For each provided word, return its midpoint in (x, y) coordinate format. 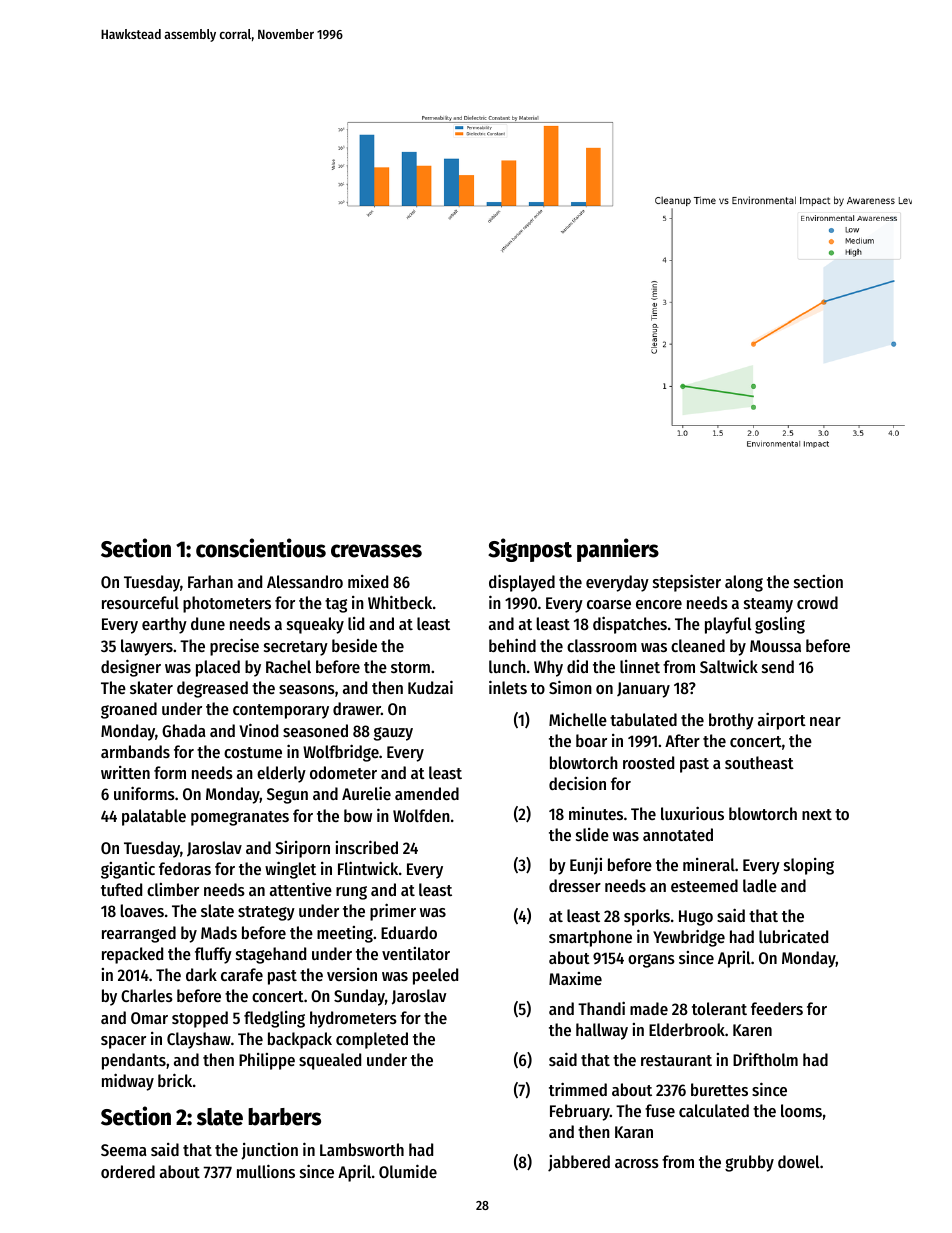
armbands (135, 751)
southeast (759, 762)
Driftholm (765, 1059)
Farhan (210, 581)
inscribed (367, 847)
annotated (678, 834)
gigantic (128, 870)
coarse (609, 604)
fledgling (274, 1019)
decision (577, 783)
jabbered (579, 1163)
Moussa (775, 646)
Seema (124, 1150)
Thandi (601, 1008)
